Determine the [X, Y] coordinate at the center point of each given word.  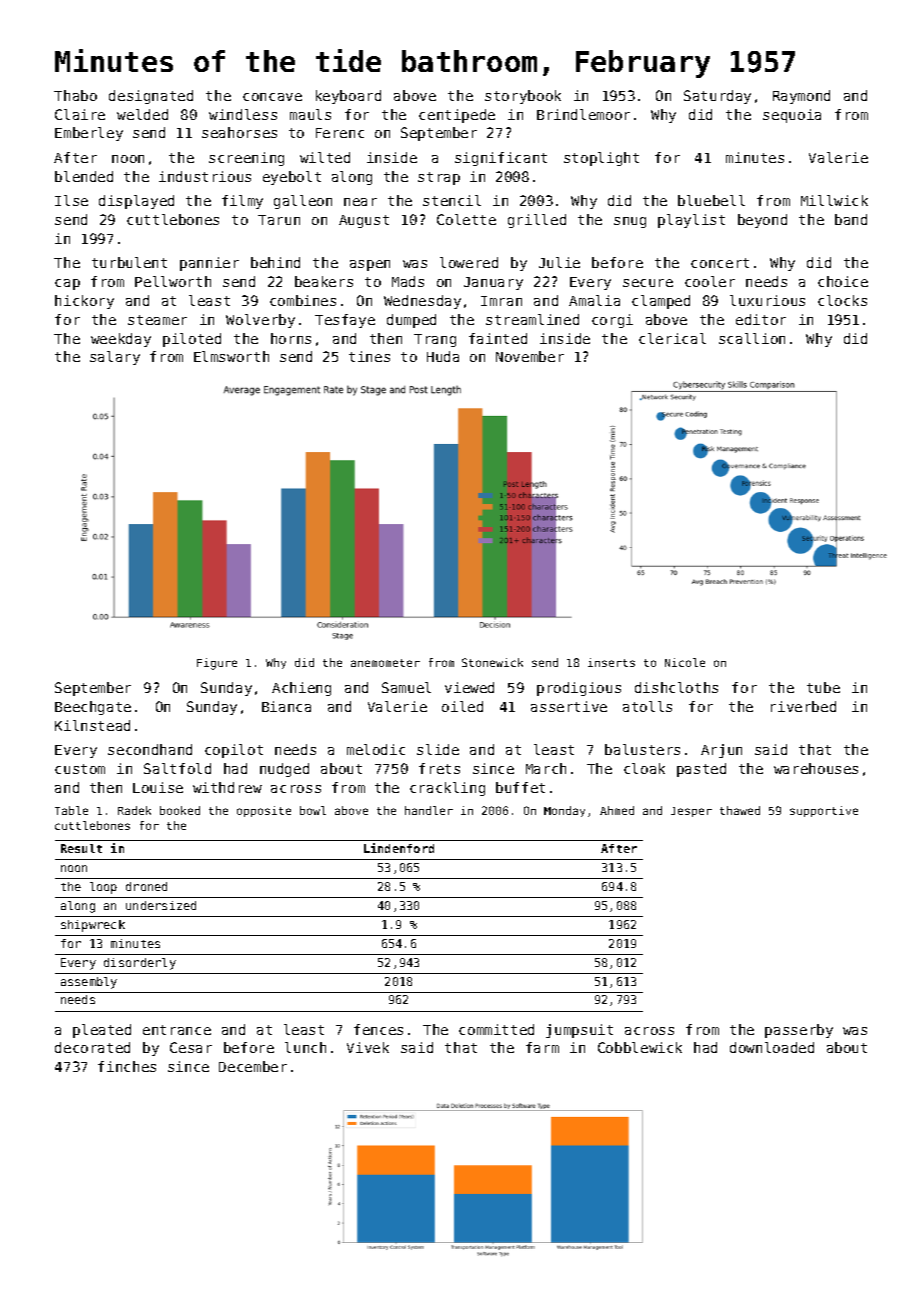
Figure [217, 664]
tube [823, 687]
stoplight [601, 159]
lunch [305, 1047]
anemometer [385, 663]
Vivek [368, 1047]
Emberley [89, 134]
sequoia [792, 116]
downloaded [772, 1047]
